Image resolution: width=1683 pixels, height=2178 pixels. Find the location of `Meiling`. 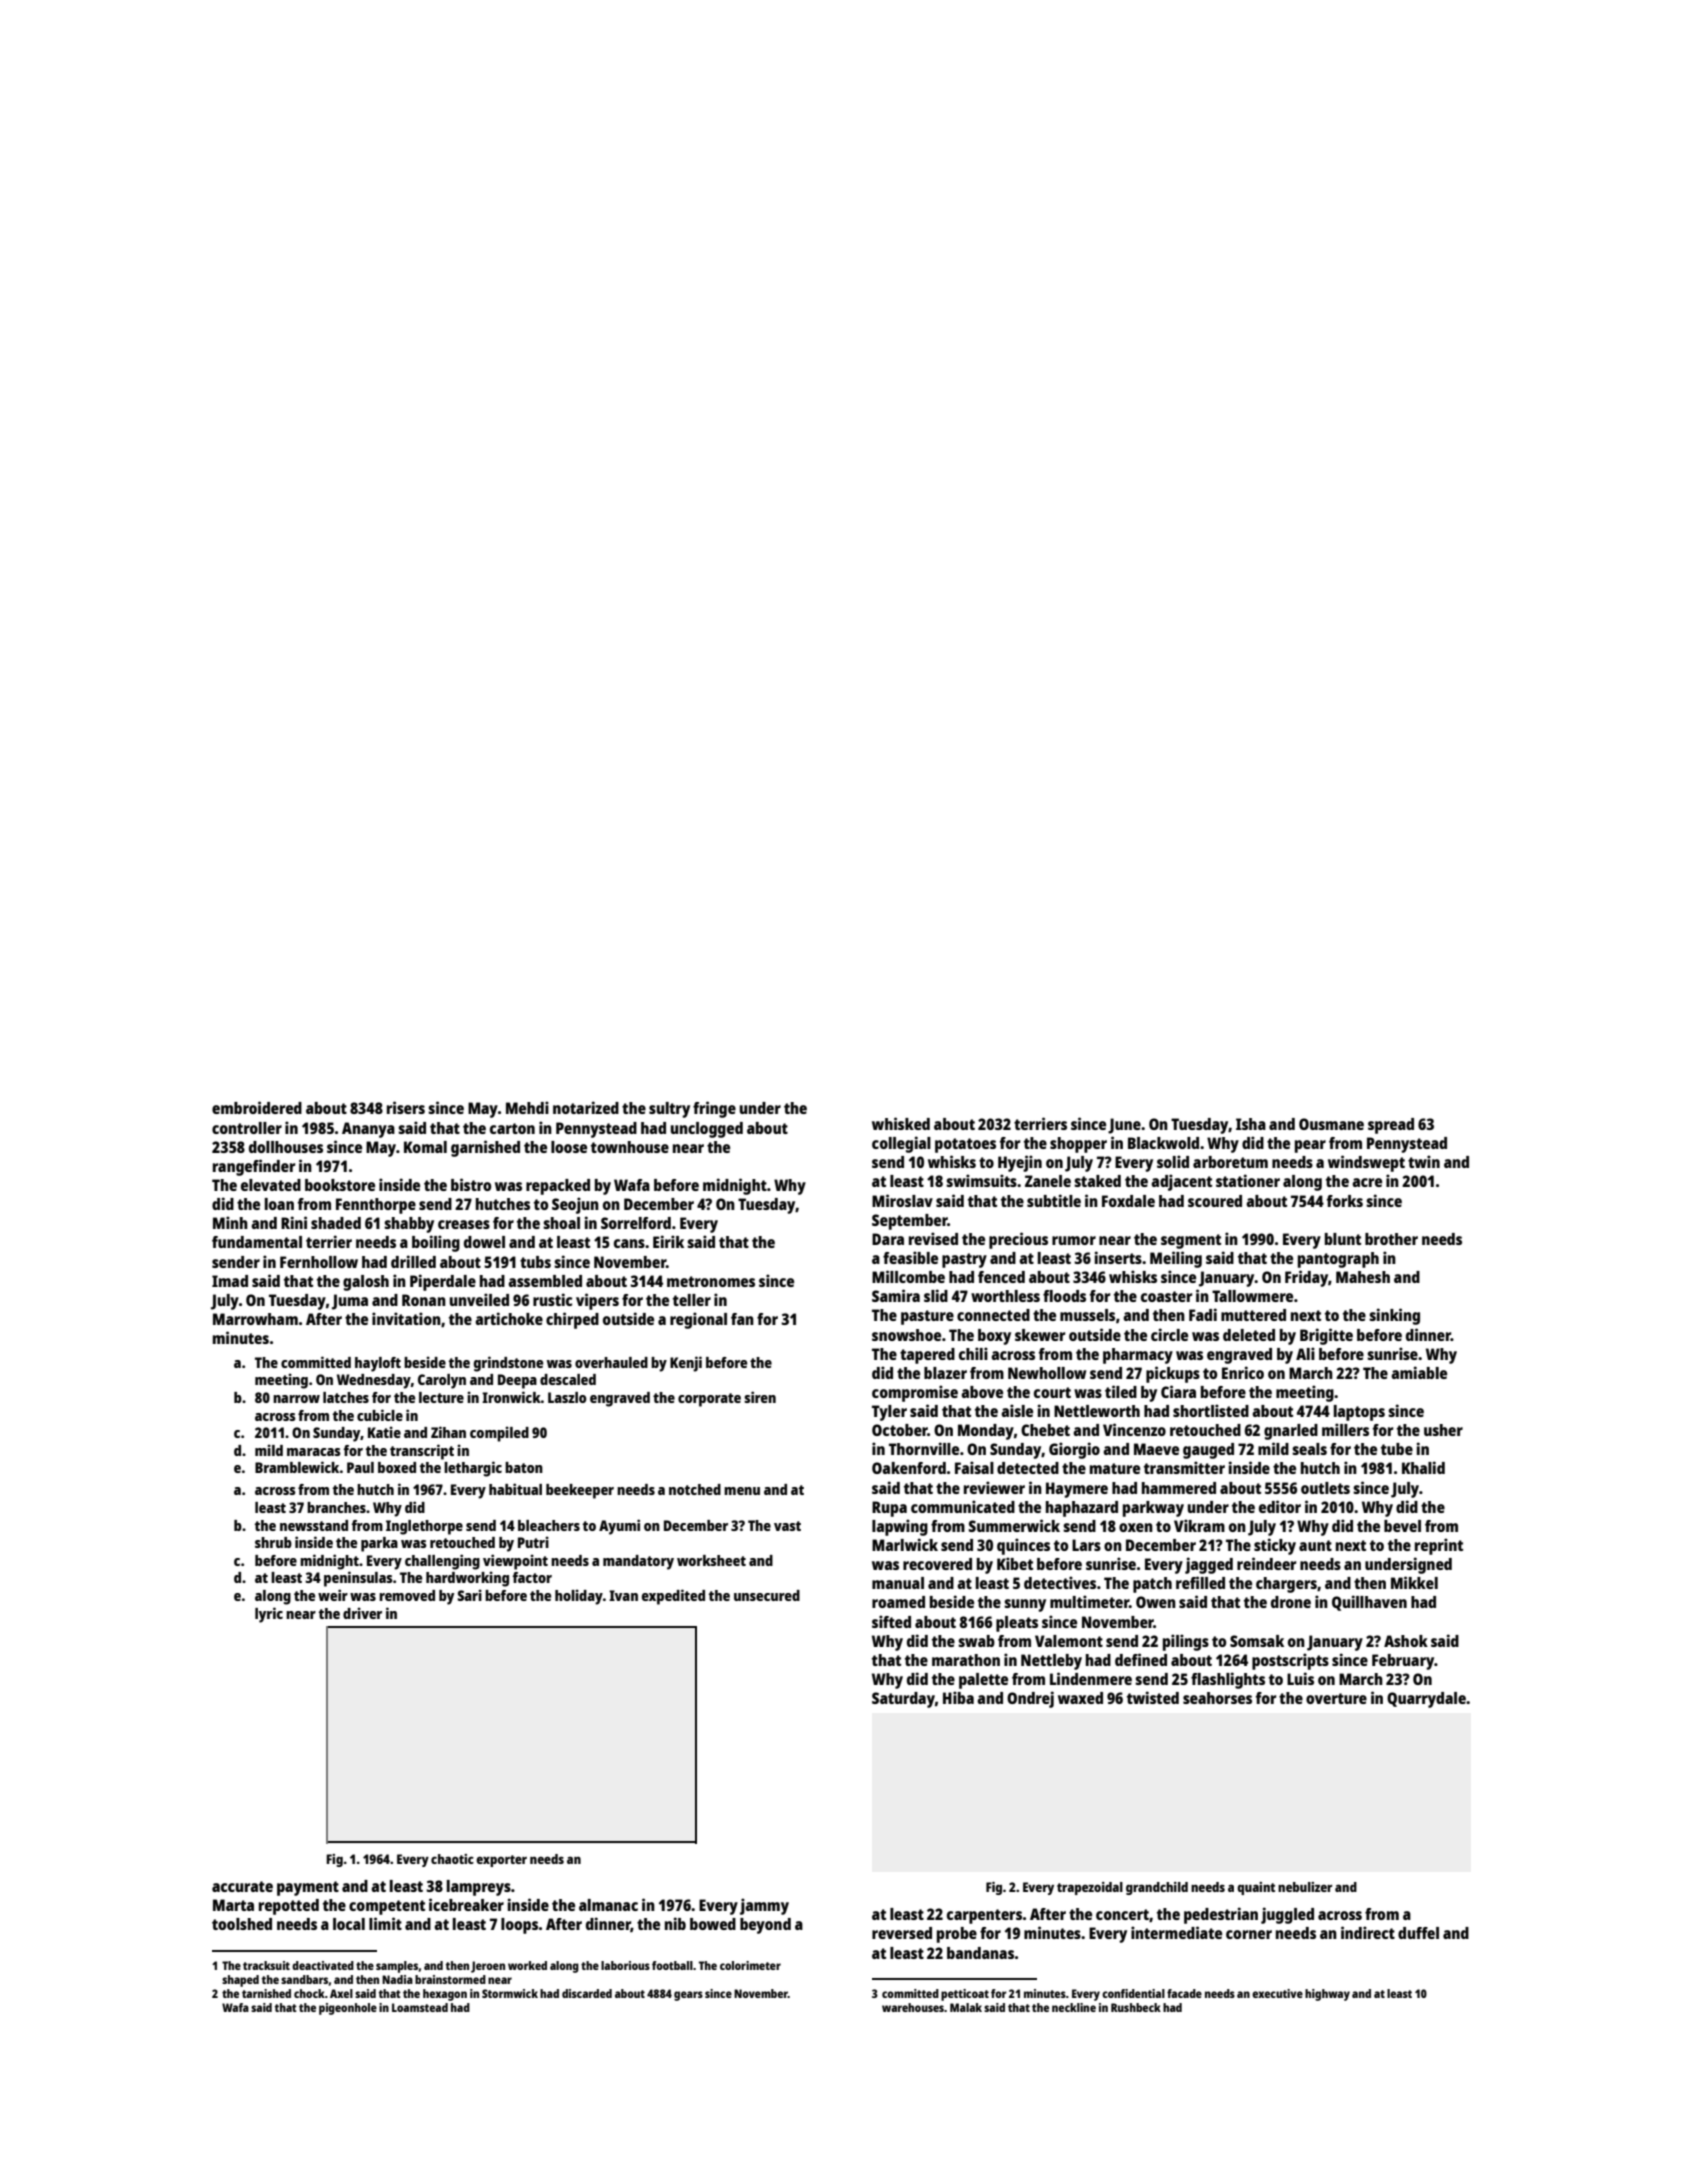

Meiling is located at coordinates (1176, 1259).
